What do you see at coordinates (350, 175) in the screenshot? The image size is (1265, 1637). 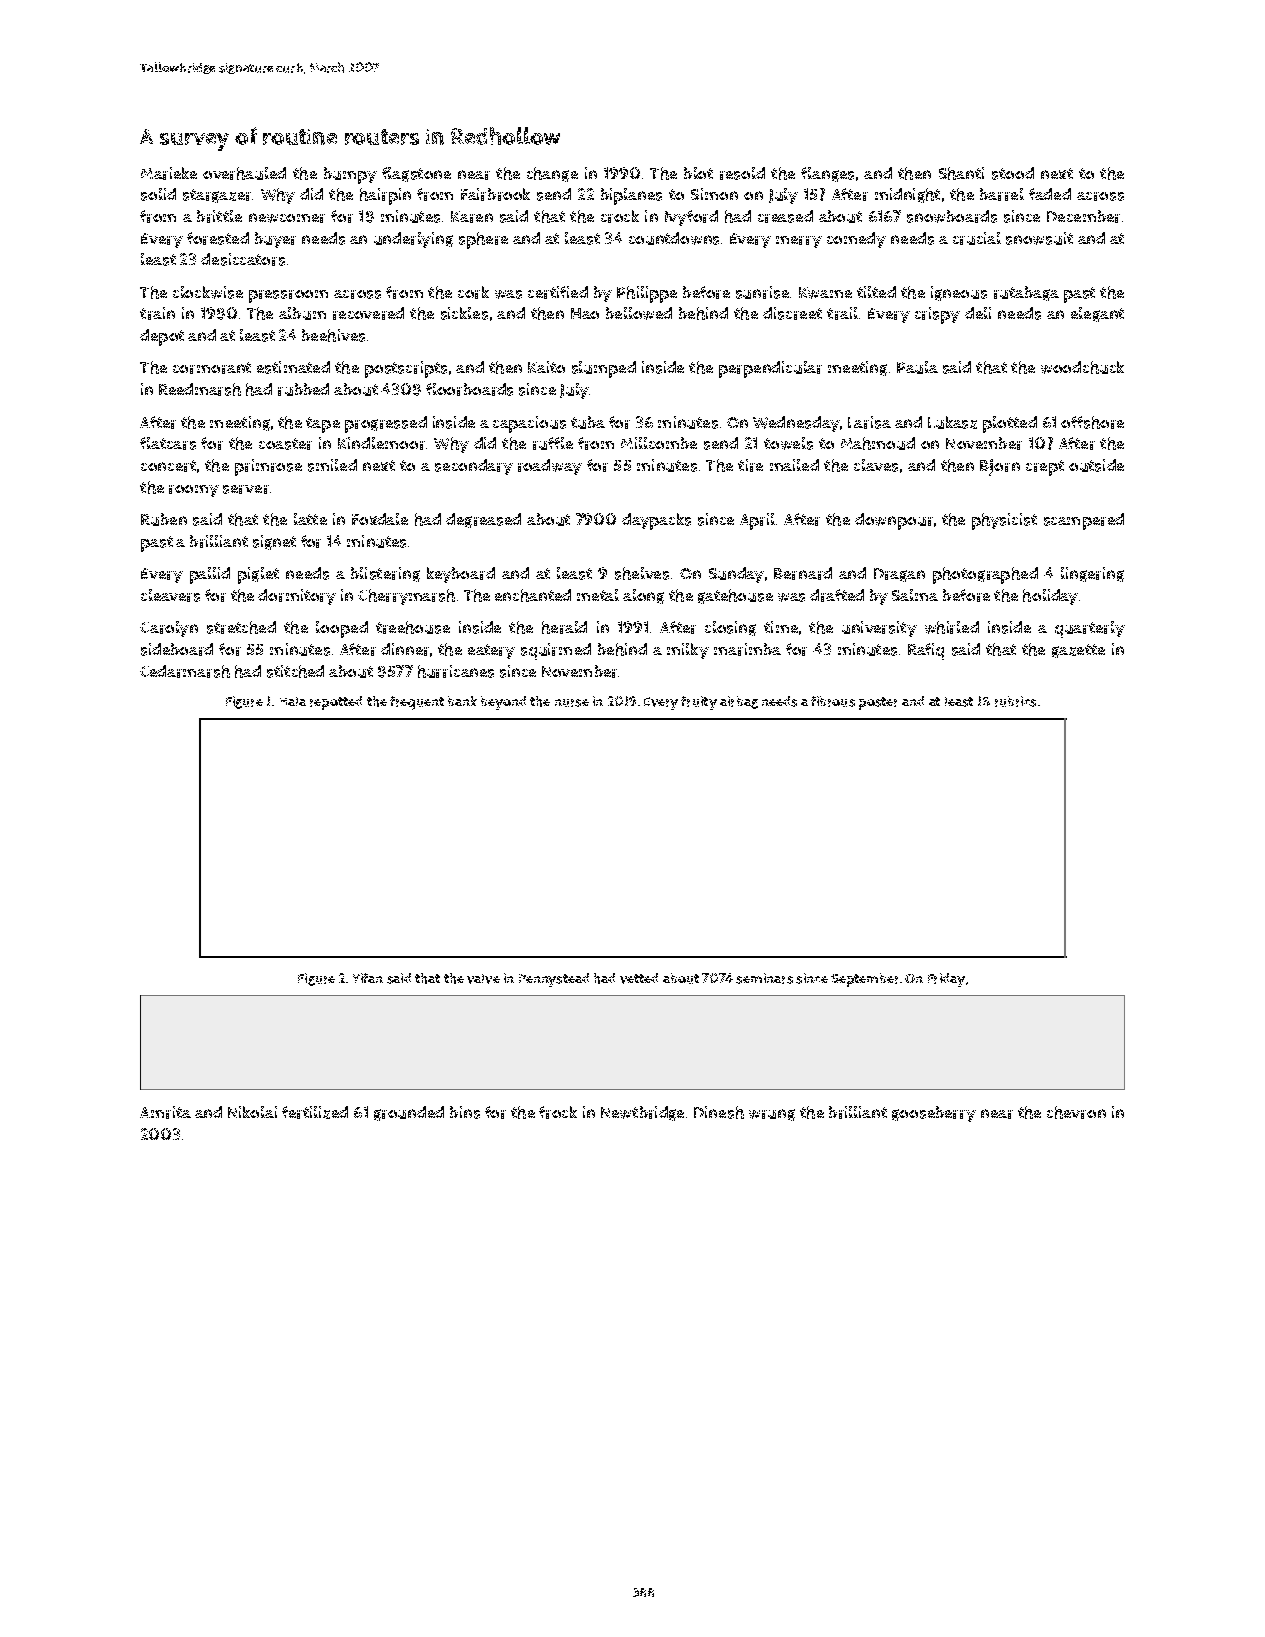 I see `bumpy` at bounding box center [350, 175].
